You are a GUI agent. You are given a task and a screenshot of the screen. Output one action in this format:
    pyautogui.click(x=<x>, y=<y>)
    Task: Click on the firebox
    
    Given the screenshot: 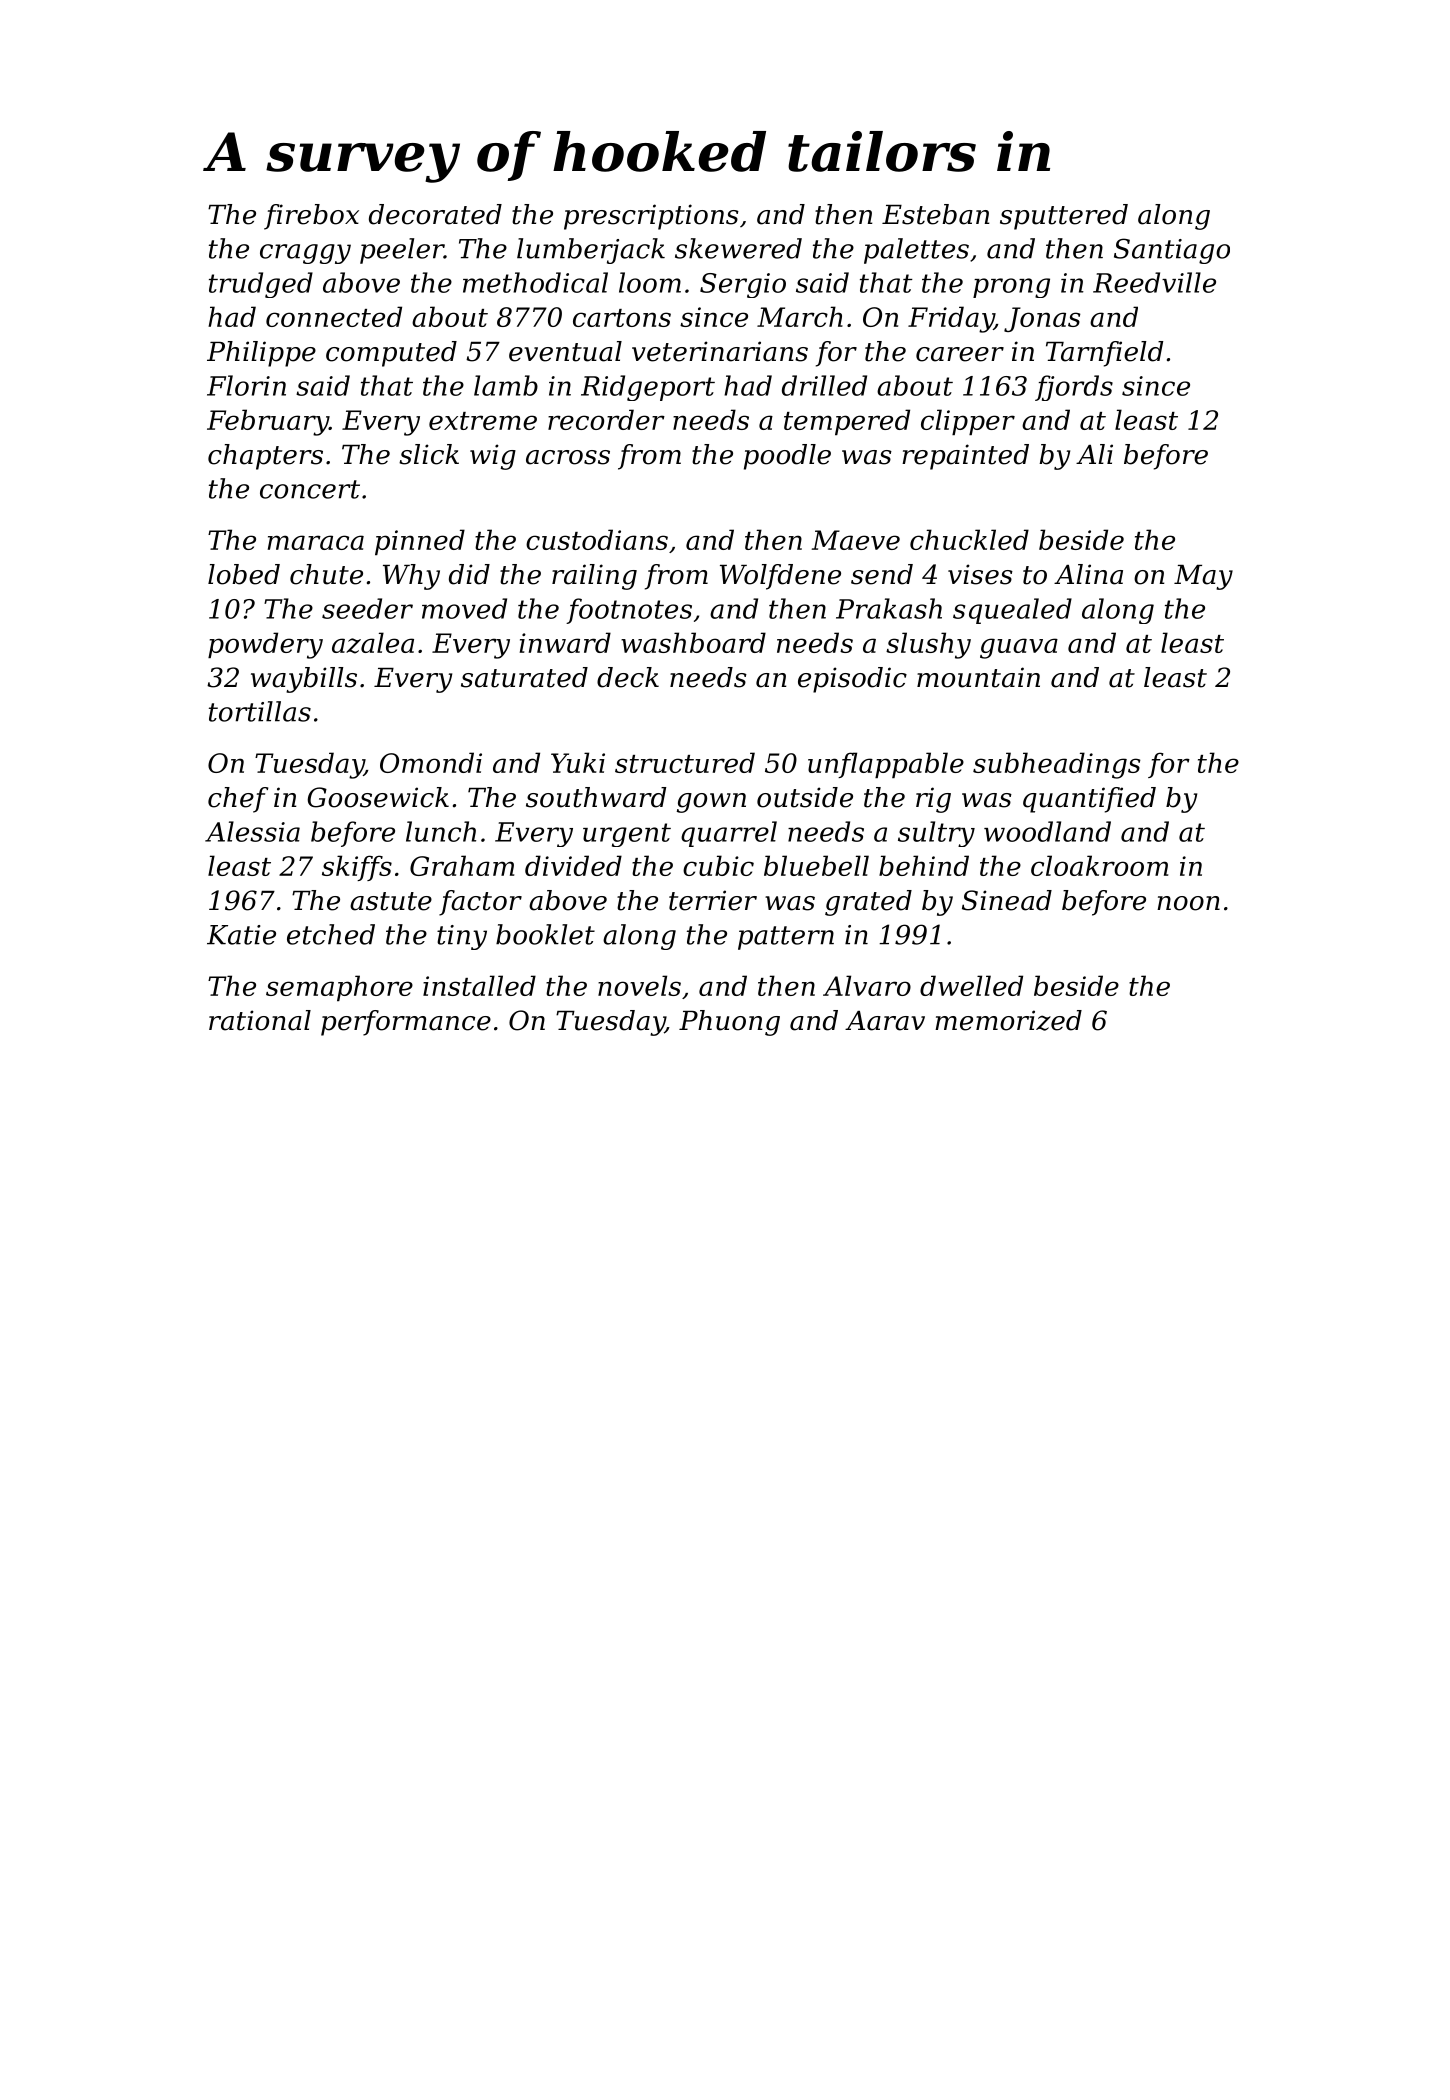 What is the action you would take?
    pyautogui.click(x=311, y=217)
